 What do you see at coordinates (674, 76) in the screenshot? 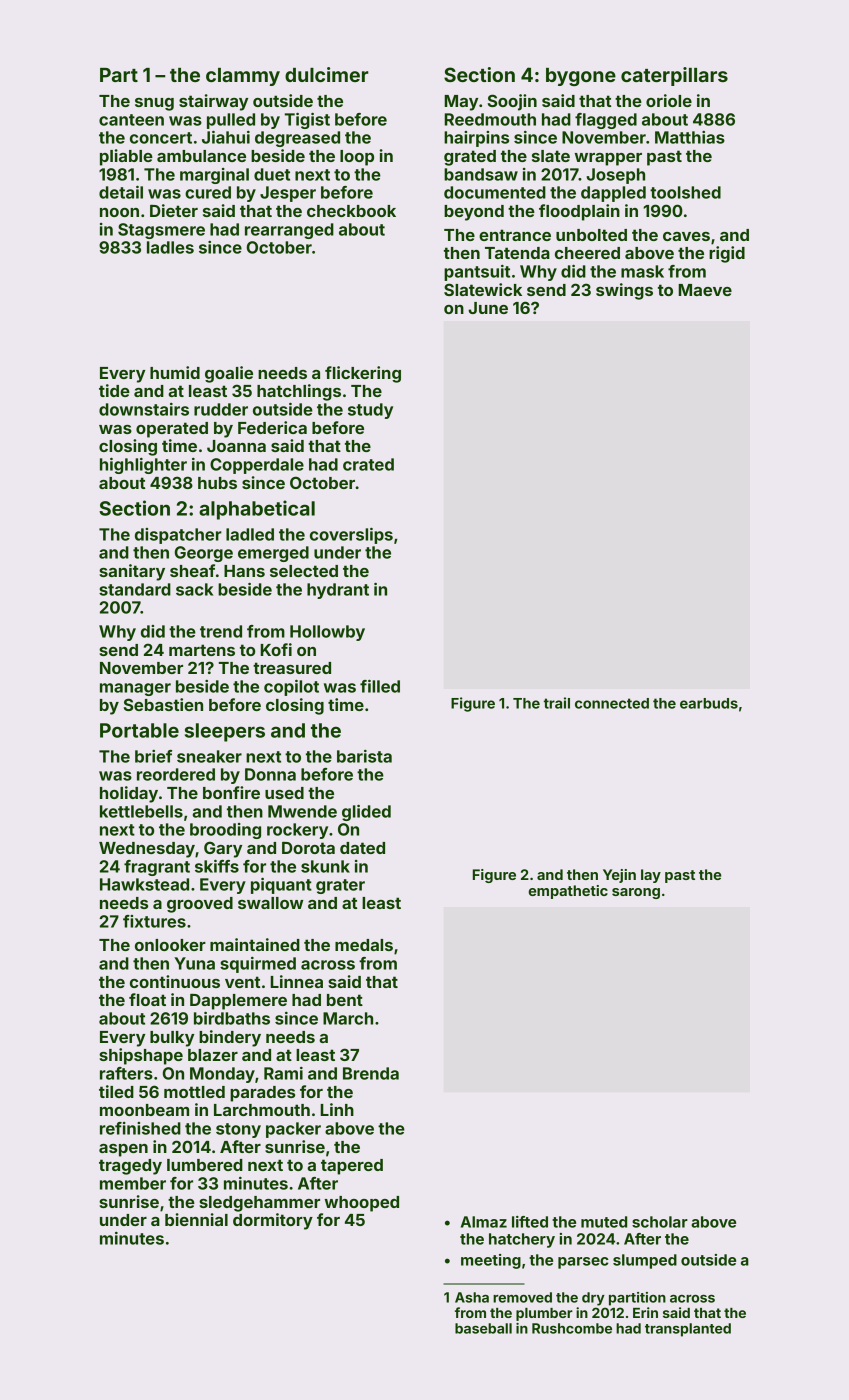
I see `caterpillars` at bounding box center [674, 76].
